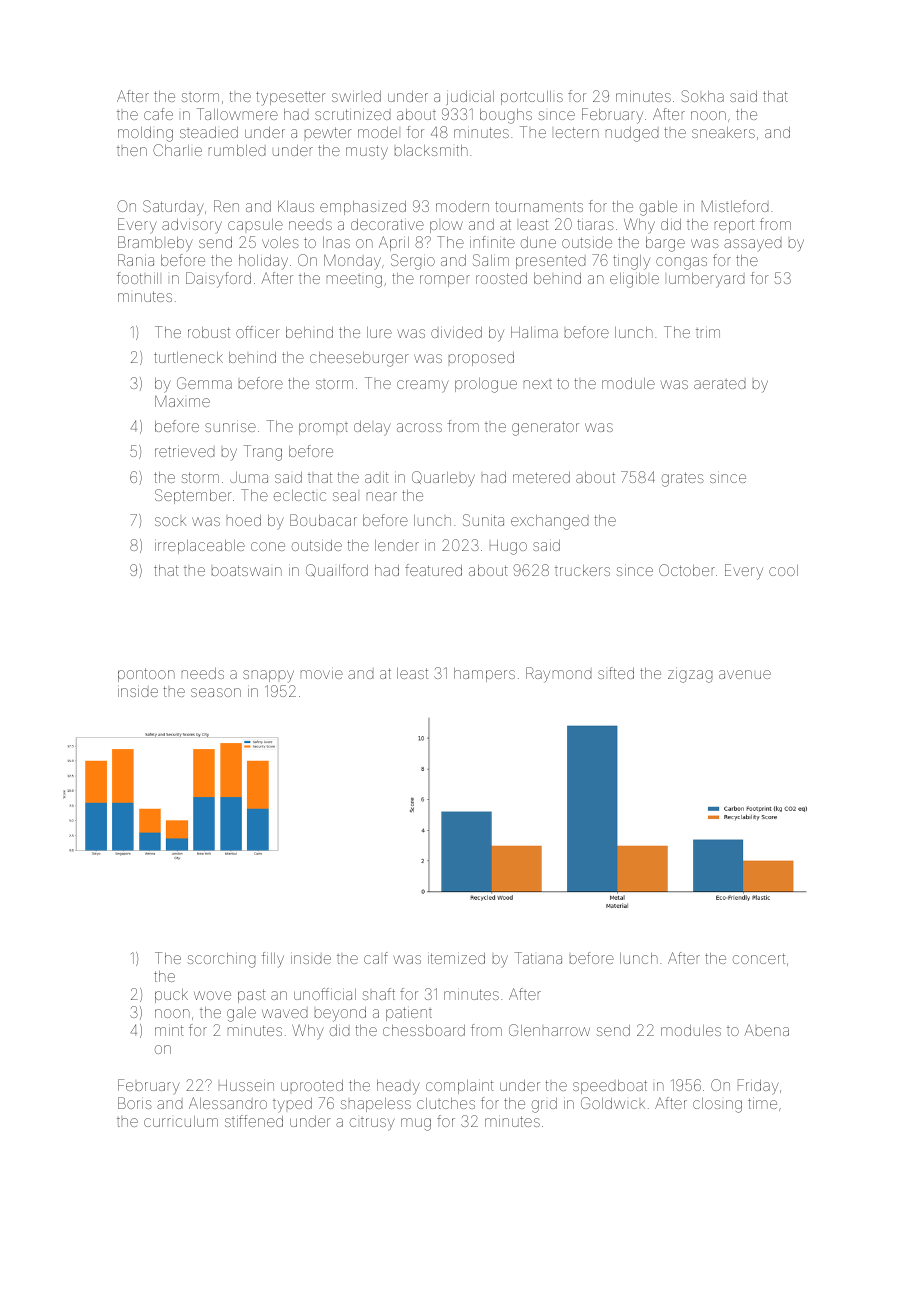 The image size is (924, 1311). Describe the element at coordinates (762, 1103) in the page. I see `time` at that location.
